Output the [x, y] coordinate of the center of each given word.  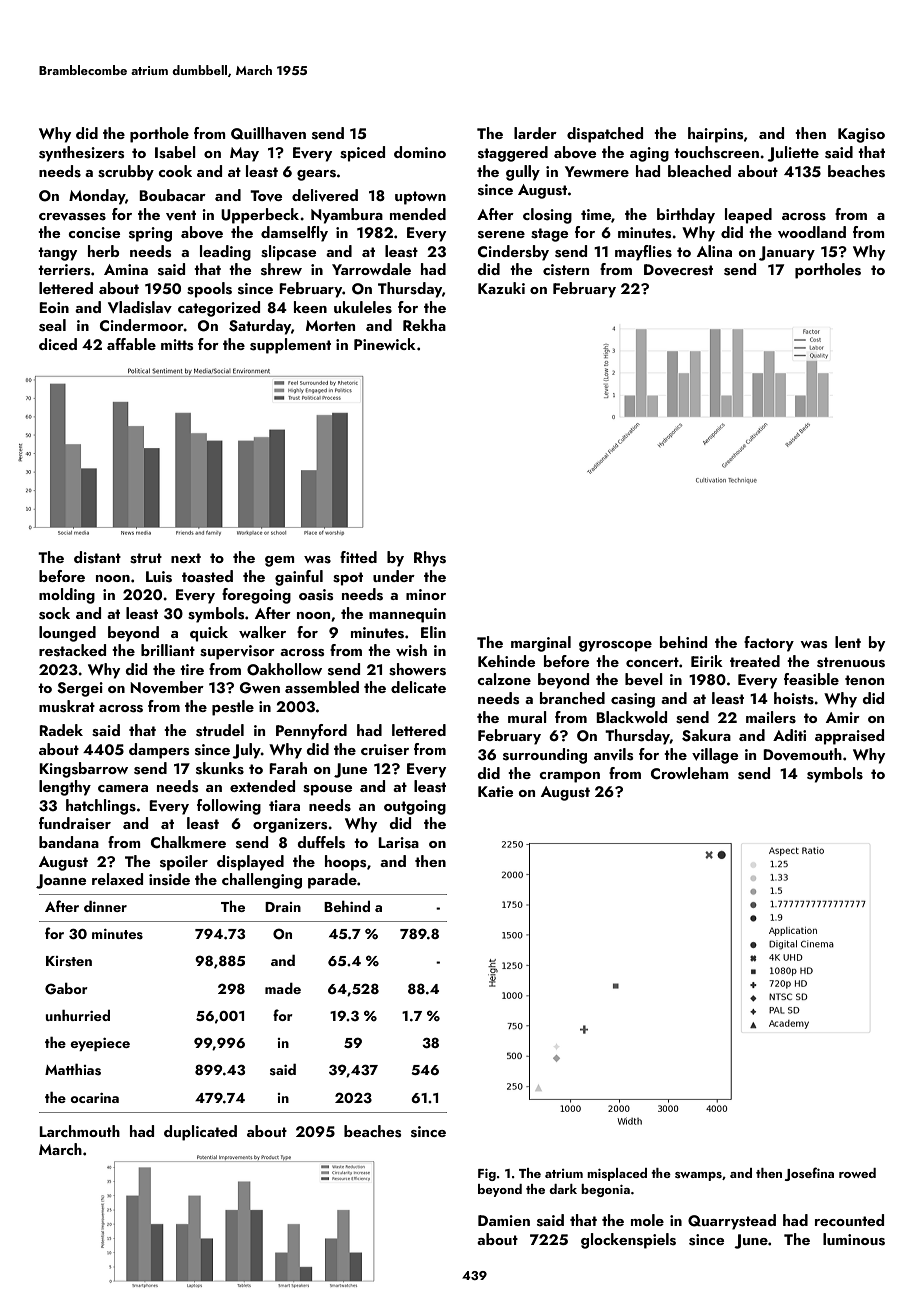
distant [97, 557]
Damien [504, 1220]
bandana [69, 842]
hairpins [715, 135]
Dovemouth [802, 754]
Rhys [430, 559]
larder [535, 133]
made [283, 988]
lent [848, 642]
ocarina [94, 1098]
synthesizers [81, 154]
